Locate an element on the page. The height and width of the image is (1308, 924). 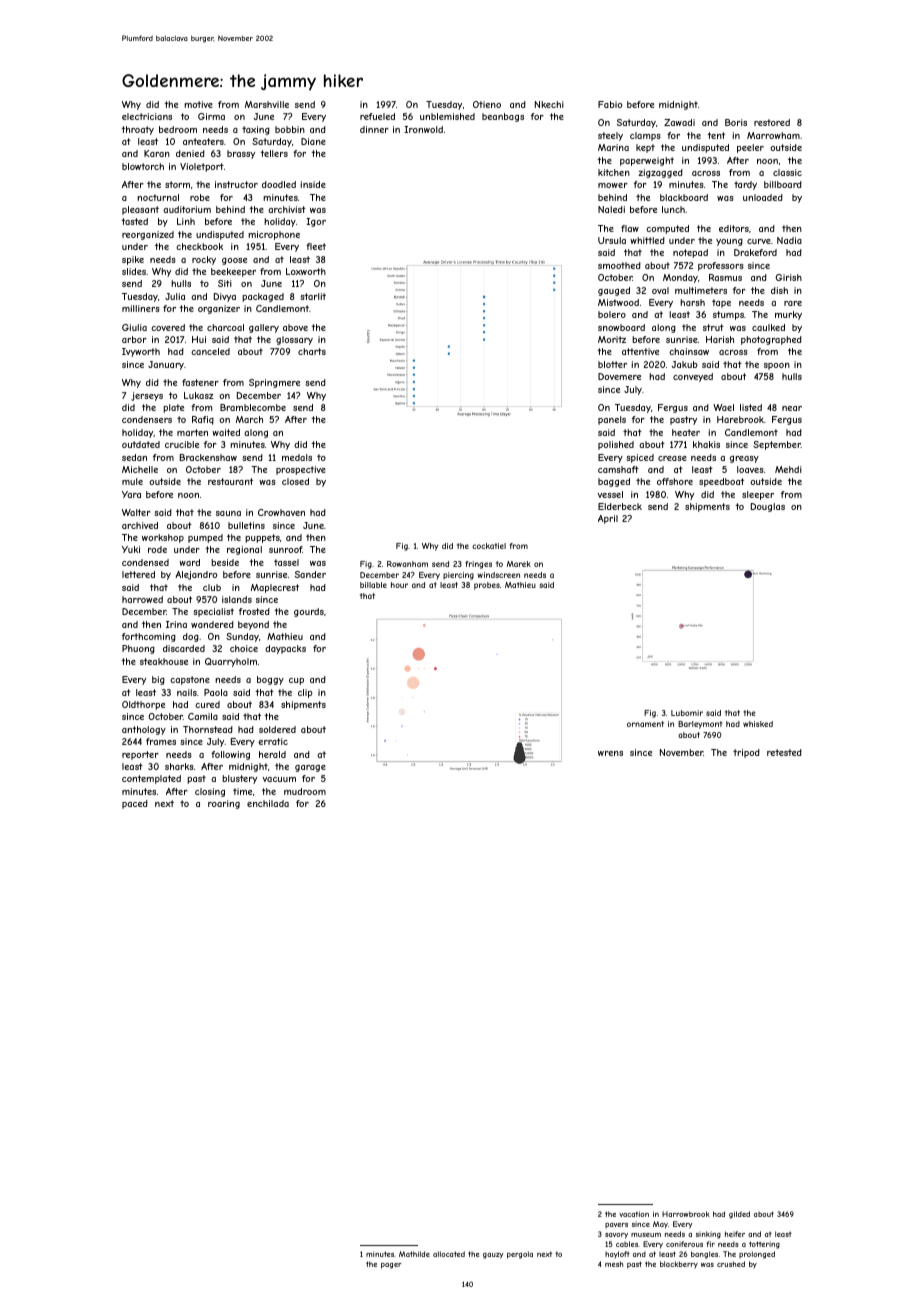
brassy is located at coordinates (241, 154).
